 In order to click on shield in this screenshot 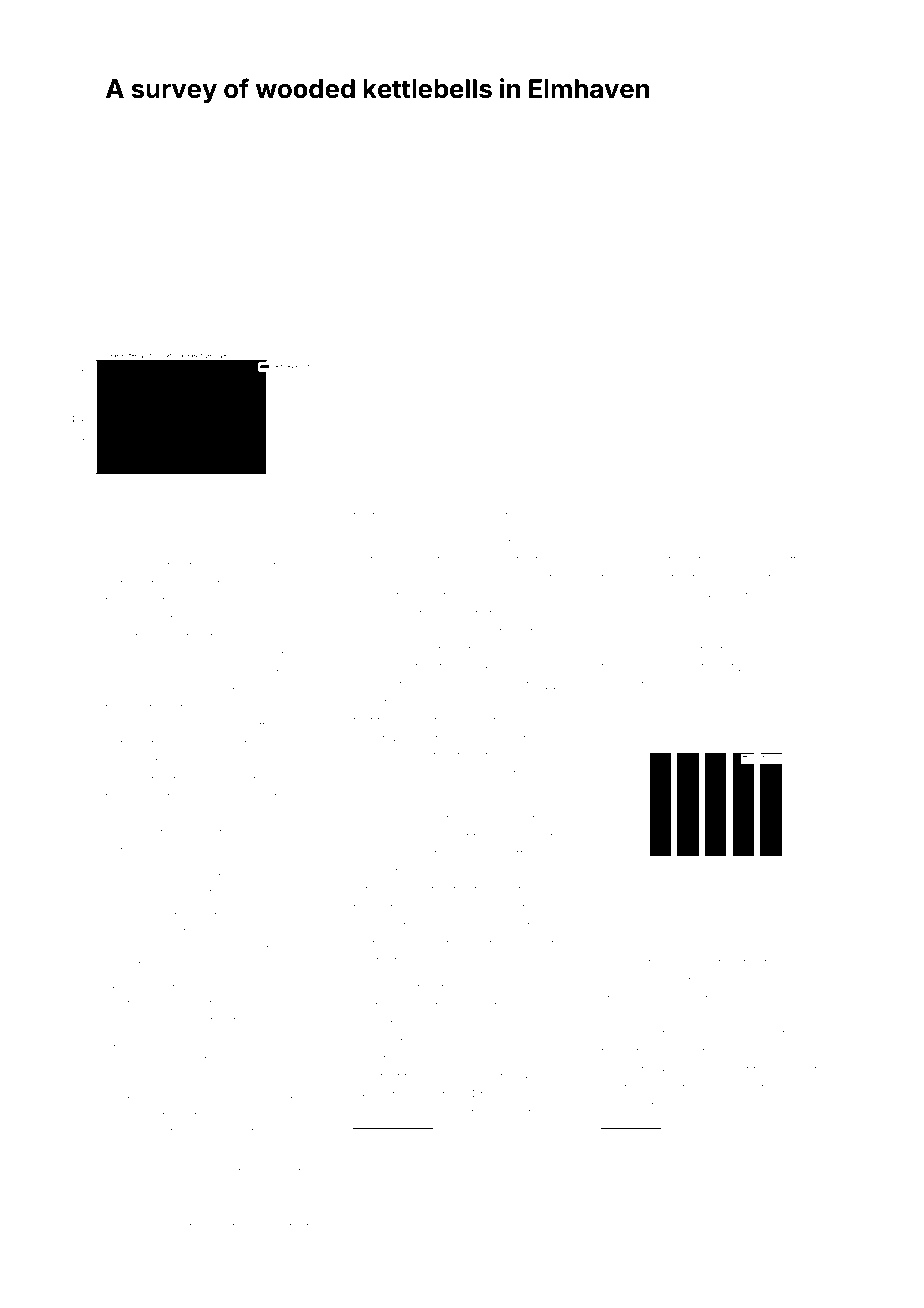, I will do `click(396, 818)`.
